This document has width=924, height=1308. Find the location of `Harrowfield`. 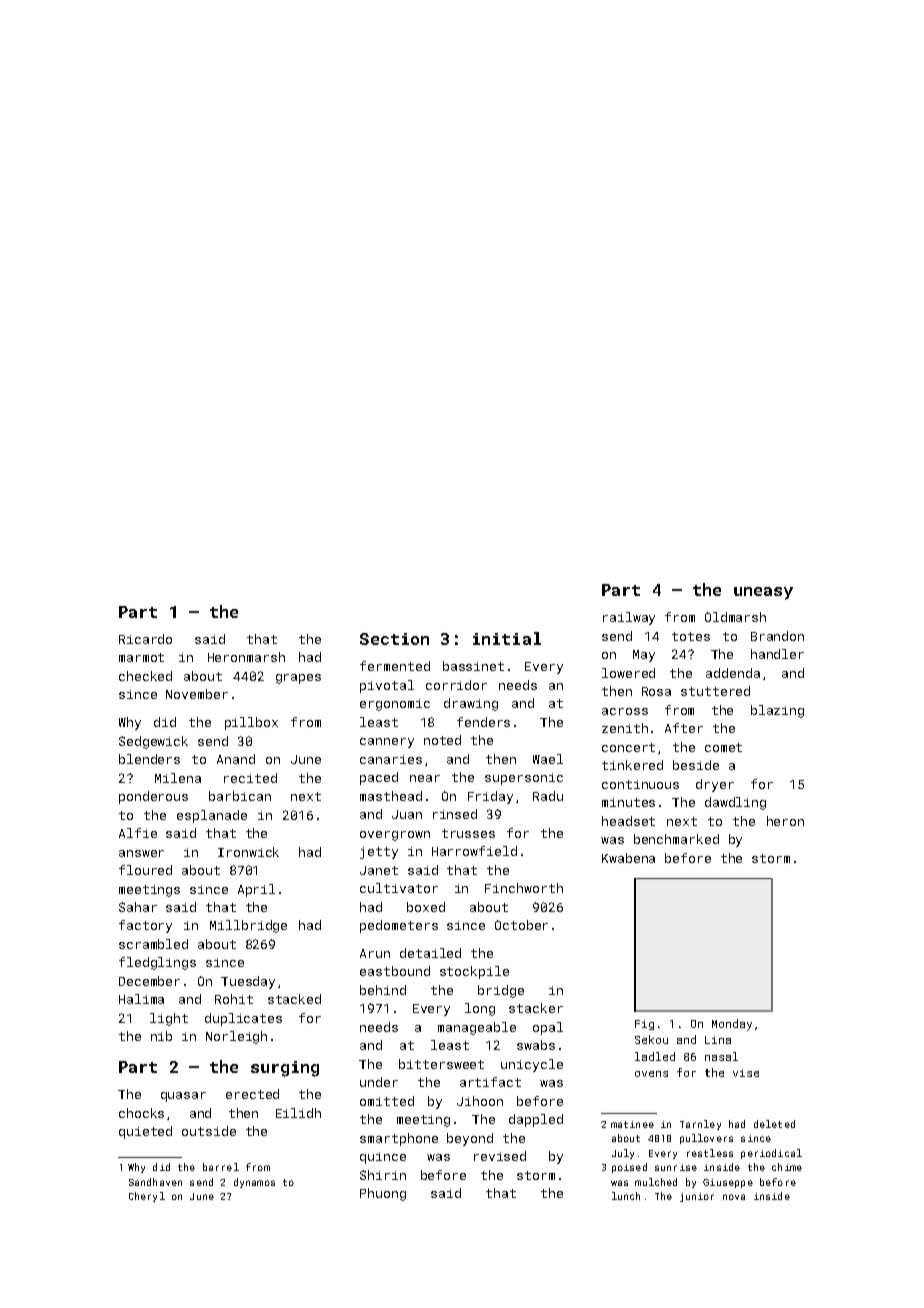

Harrowfield is located at coordinates (474, 851).
